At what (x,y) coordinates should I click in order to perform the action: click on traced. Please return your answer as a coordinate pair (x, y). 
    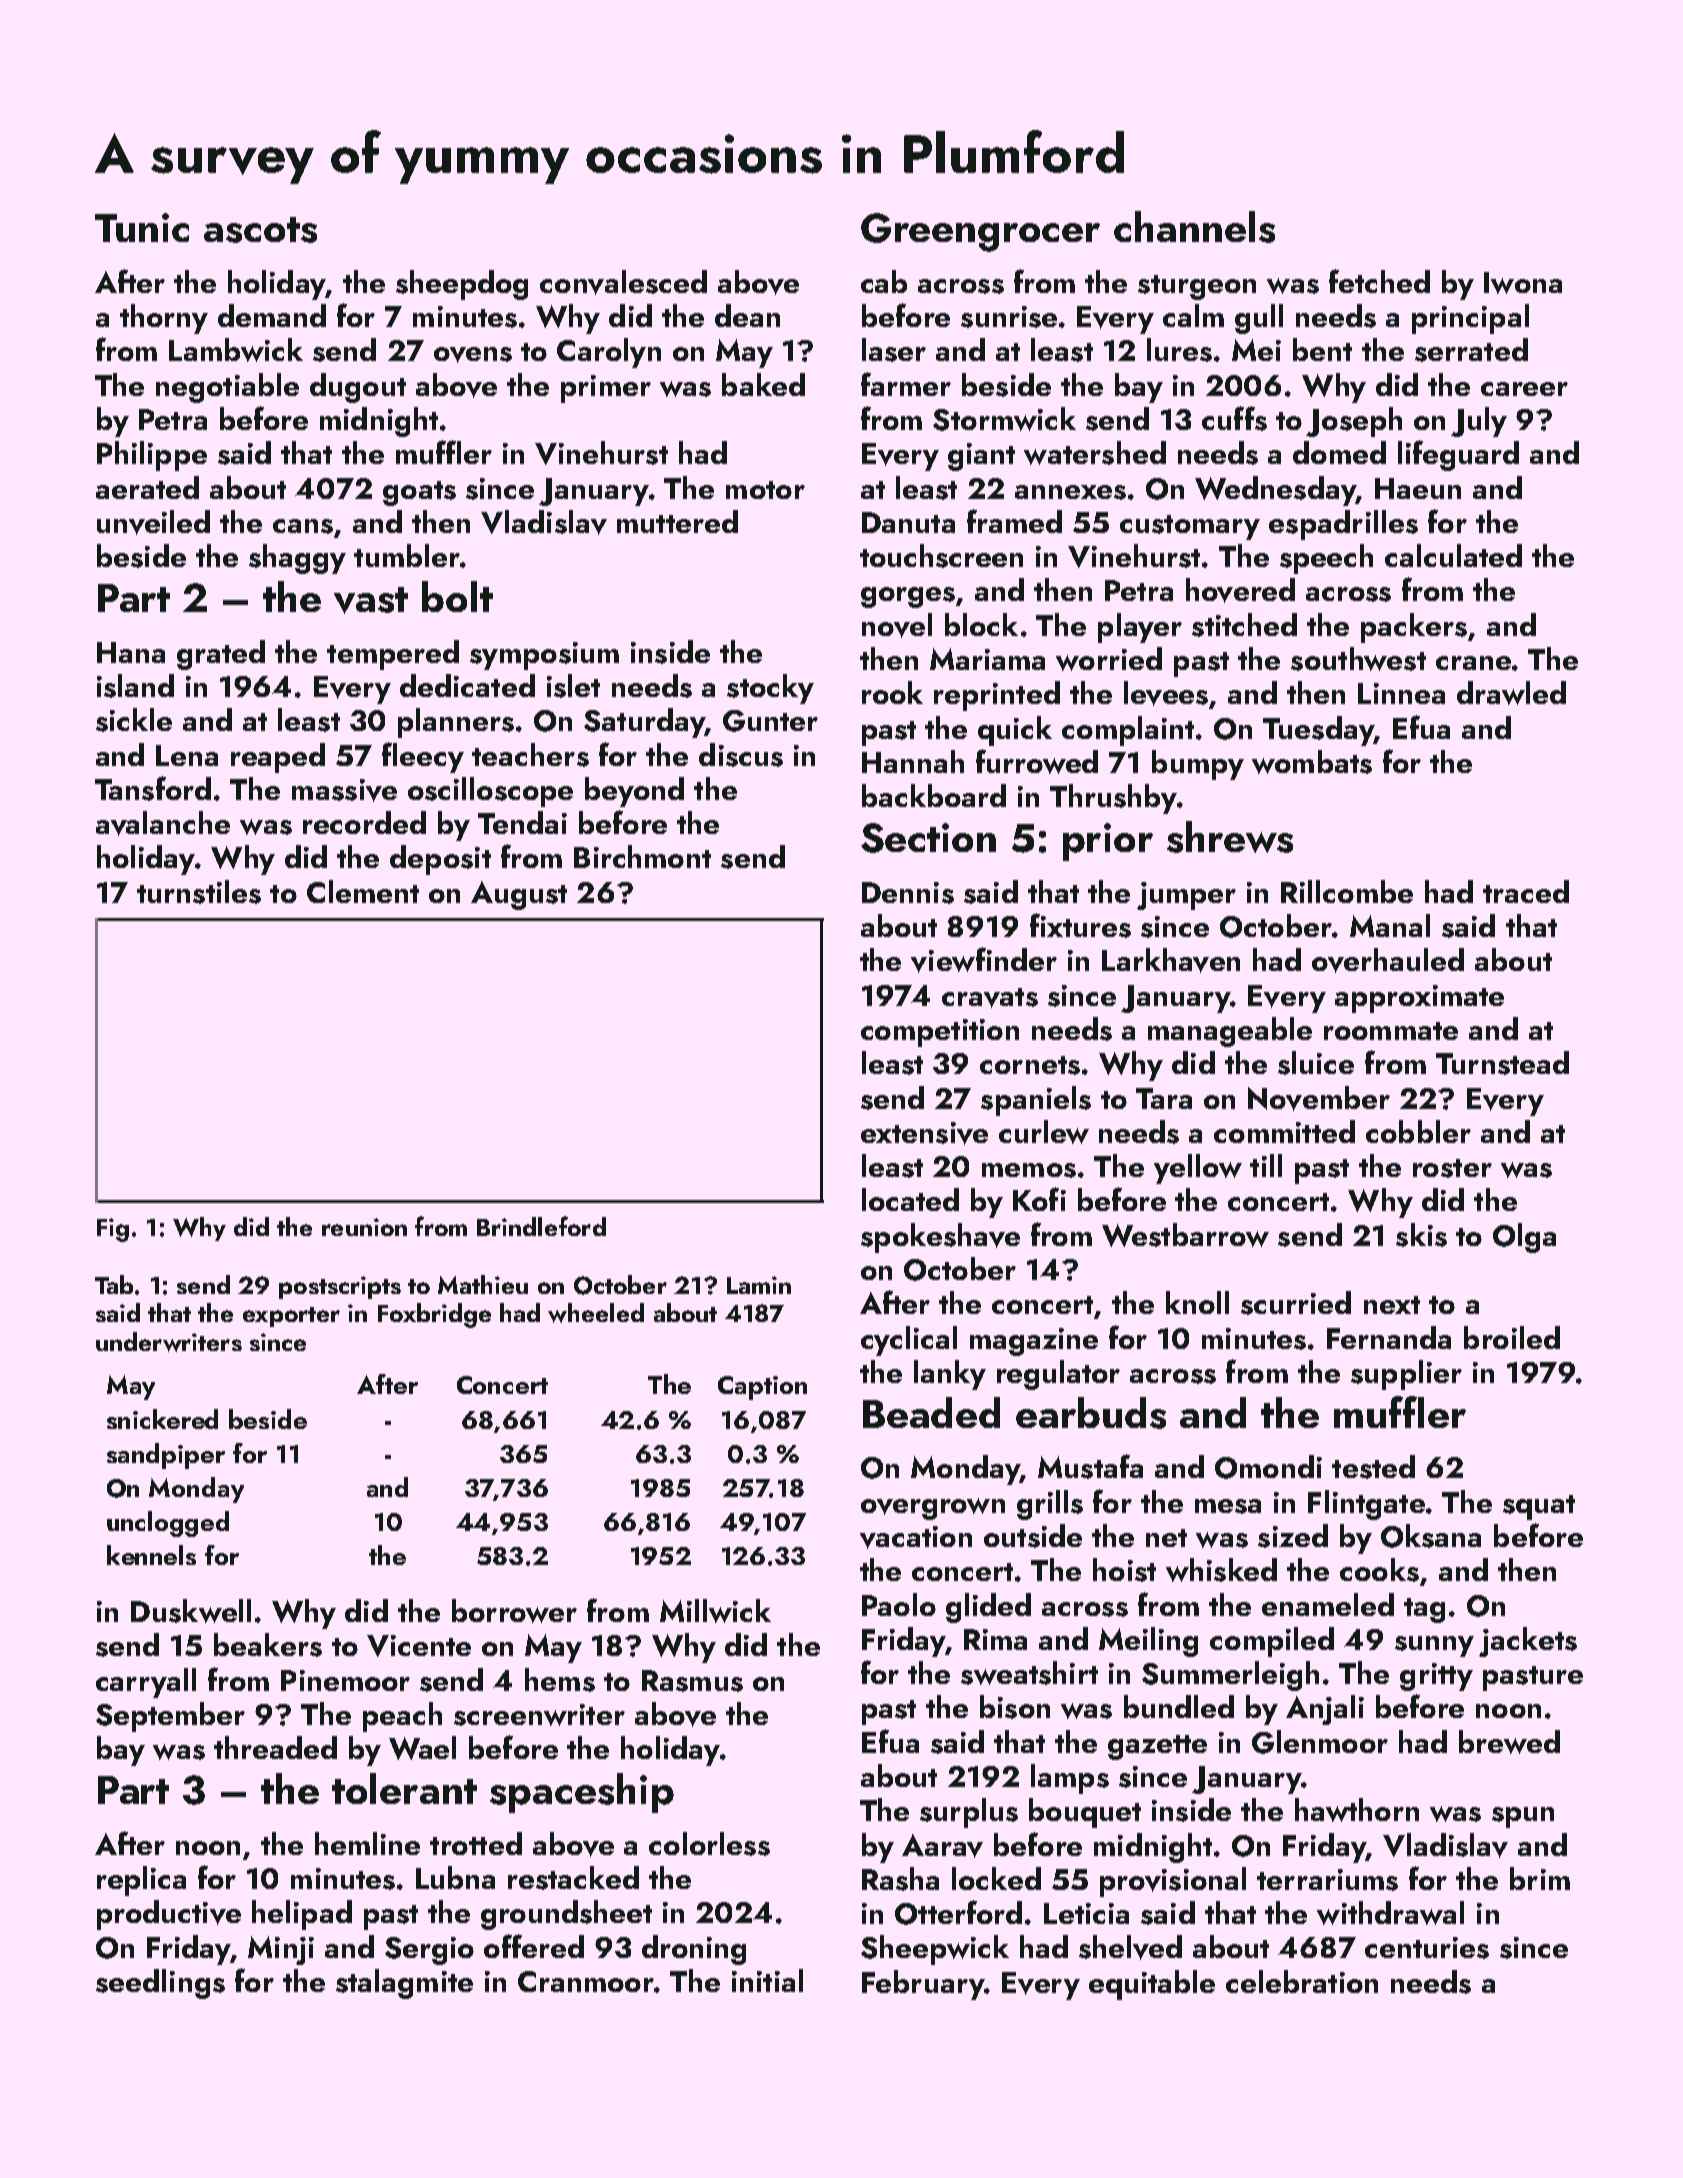
    Looking at the image, I should click on (1526, 891).
